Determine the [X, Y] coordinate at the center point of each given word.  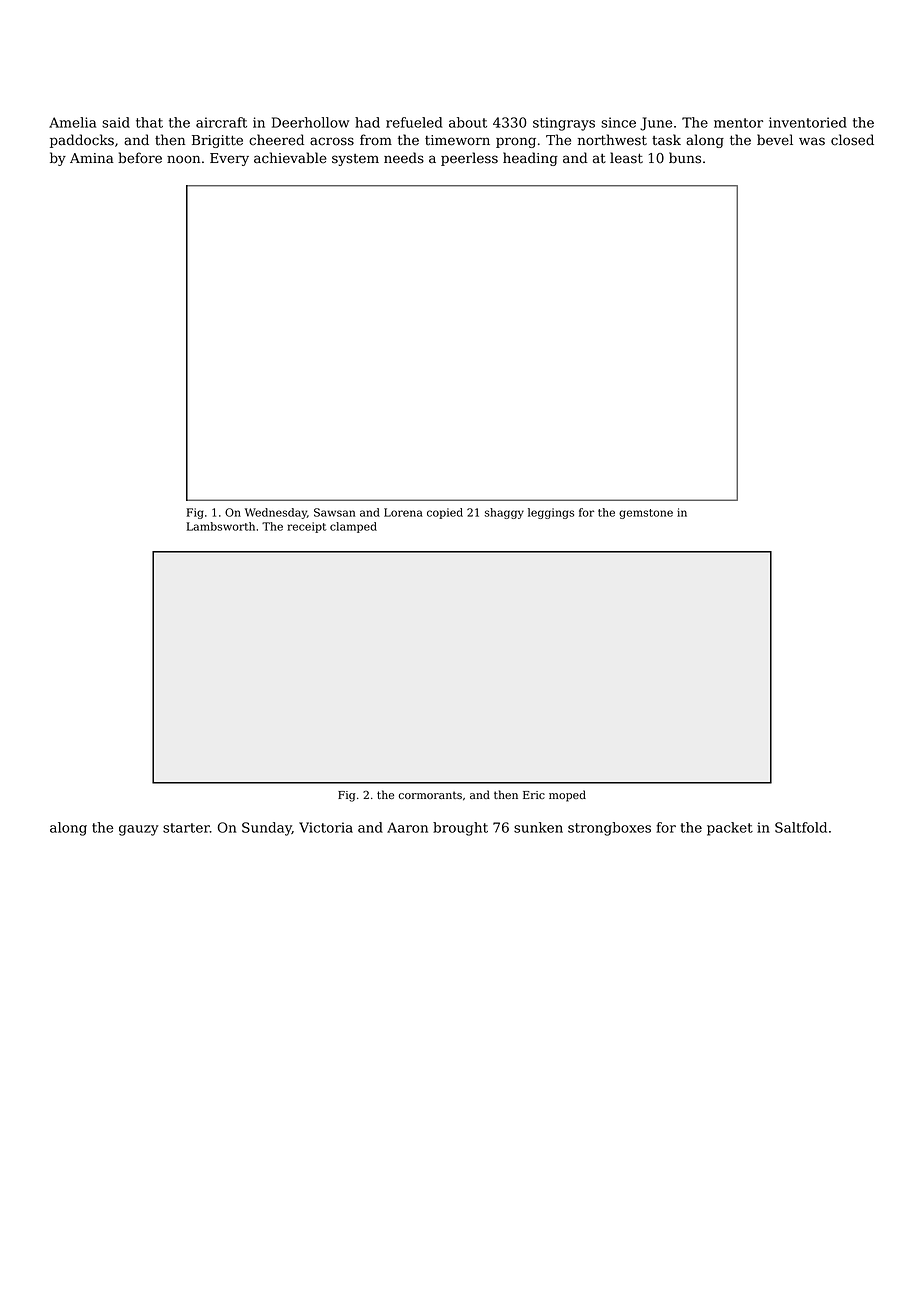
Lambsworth [221, 526]
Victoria [326, 827]
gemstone [646, 514]
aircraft [221, 122]
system [355, 160]
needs [404, 158]
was [812, 141]
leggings [551, 513]
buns [685, 158]
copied [445, 513]
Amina [92, 158]
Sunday [267, 829]
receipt [307, 527]
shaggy [504, 513]
